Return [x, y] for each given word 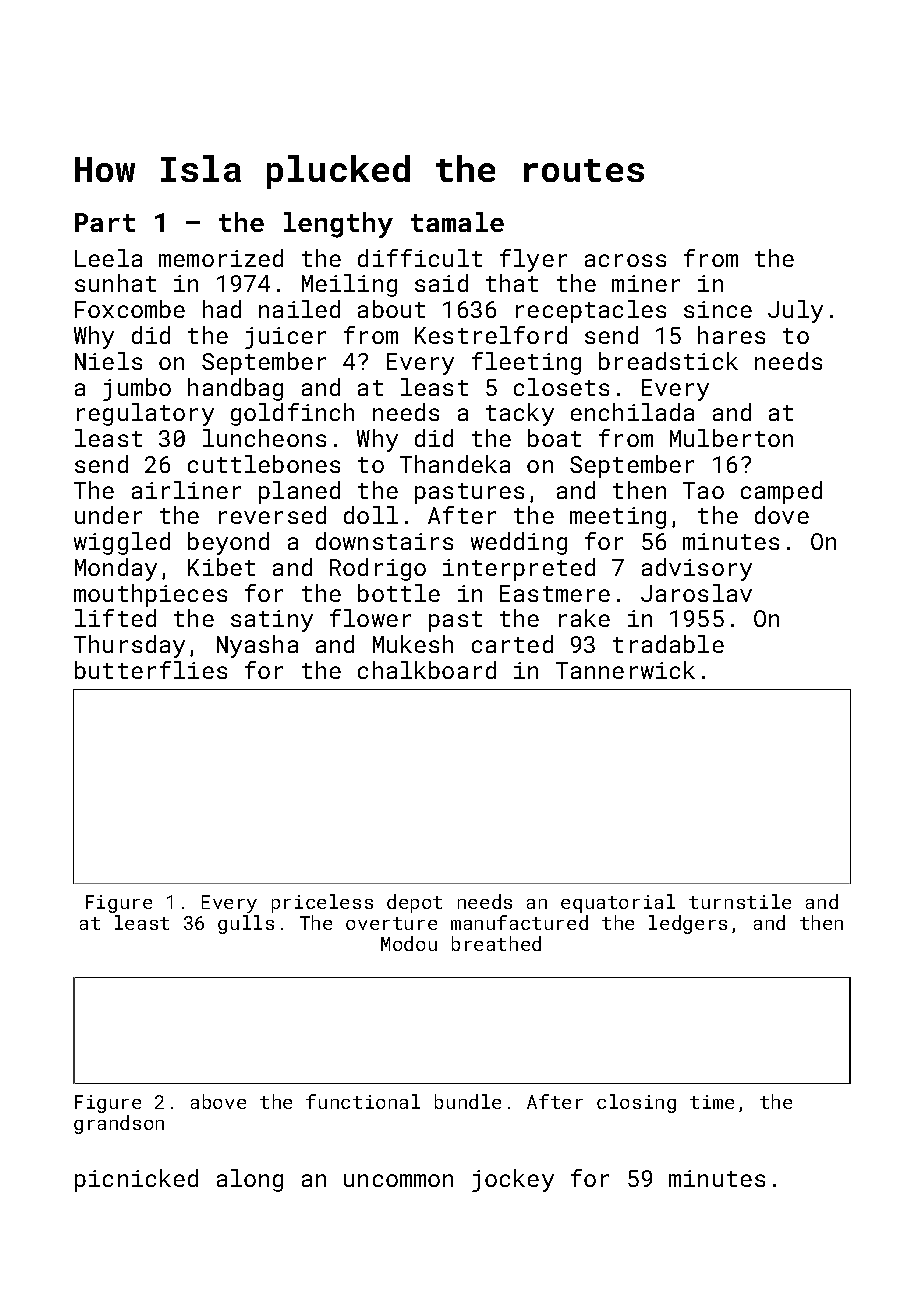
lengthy [338, 225]
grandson [119, 1124]
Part [105, 222]
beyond [228, 543]
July [795, 311]
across [625, 260]
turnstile [740, 901]
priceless [322, 903]
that [512, 283]
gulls [246, 924]
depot [414, 903]
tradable [668, 644]
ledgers [688, 924]
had [222, 309]
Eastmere [555, 593]
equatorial [618, 903]
